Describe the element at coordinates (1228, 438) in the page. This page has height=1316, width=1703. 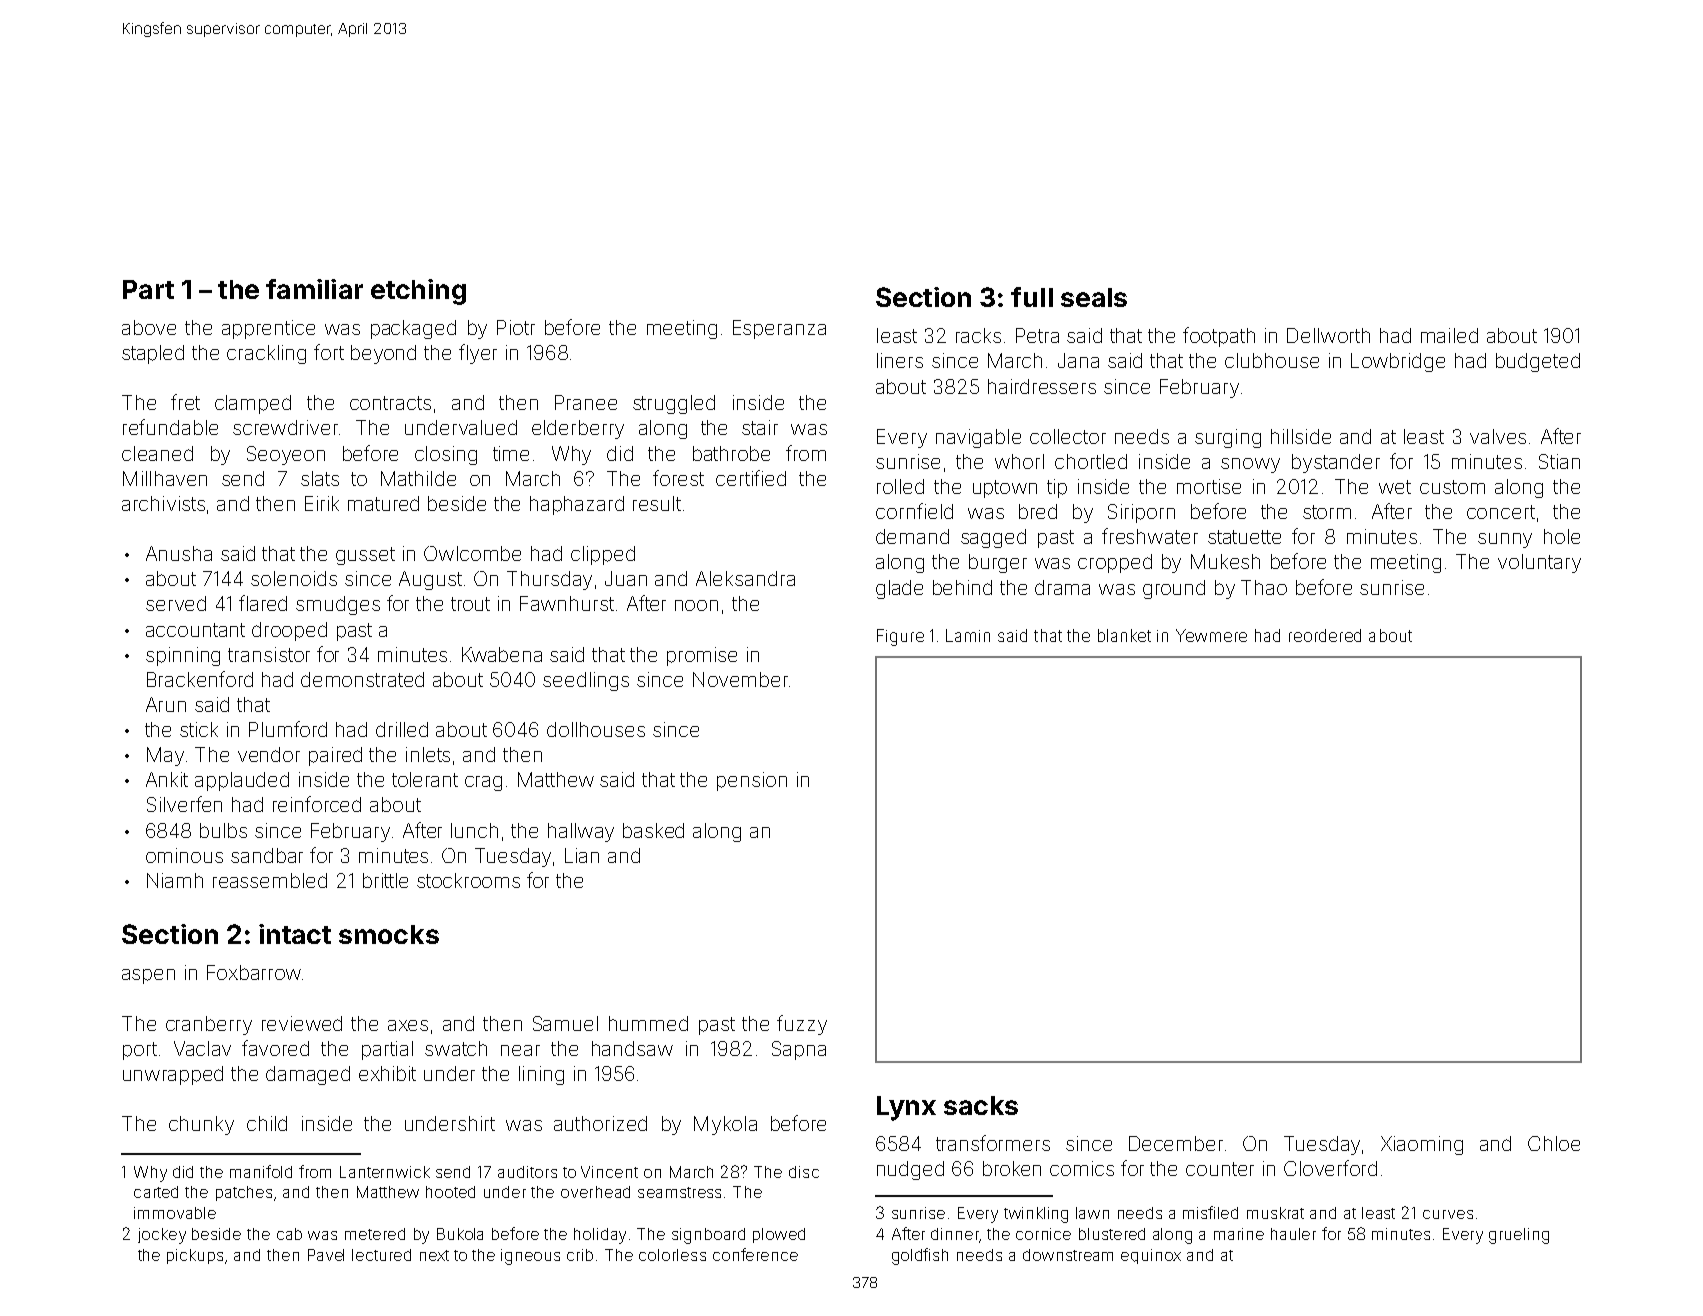
I see `surging` at that location.
